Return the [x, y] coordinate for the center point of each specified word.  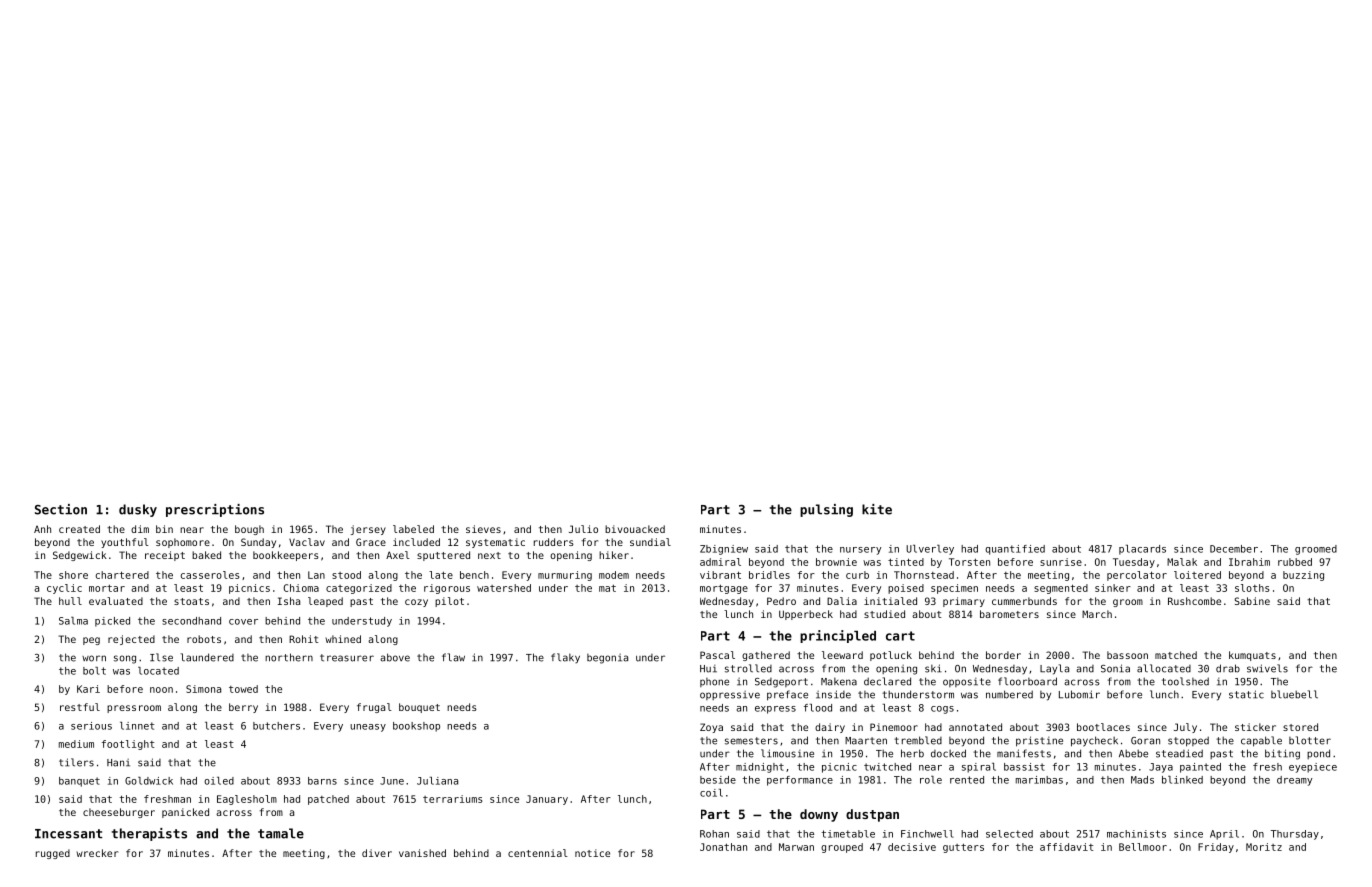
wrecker [97, 853]
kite [877, 509]
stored [1300, 727]
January [547, 800]
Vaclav [307, 542]
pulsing [826, 510]
